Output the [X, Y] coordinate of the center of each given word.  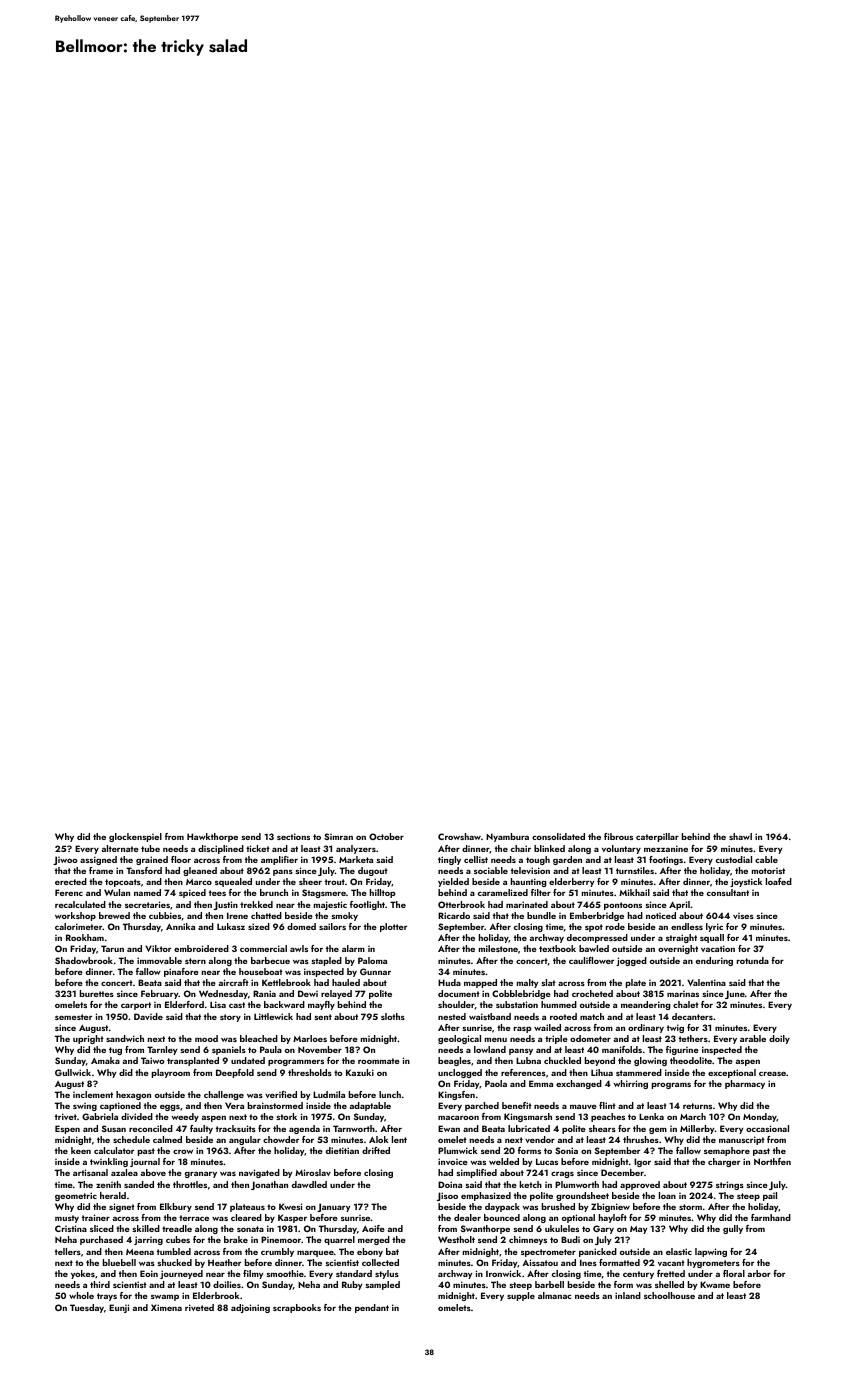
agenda [304, 1129]
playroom [171, 1073]
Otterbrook [461, 904]
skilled [146, 1228]
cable [766, 859]
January [333, 1207]
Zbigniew [610, 1207]
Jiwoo [65, 860]
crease [772, 1073]
